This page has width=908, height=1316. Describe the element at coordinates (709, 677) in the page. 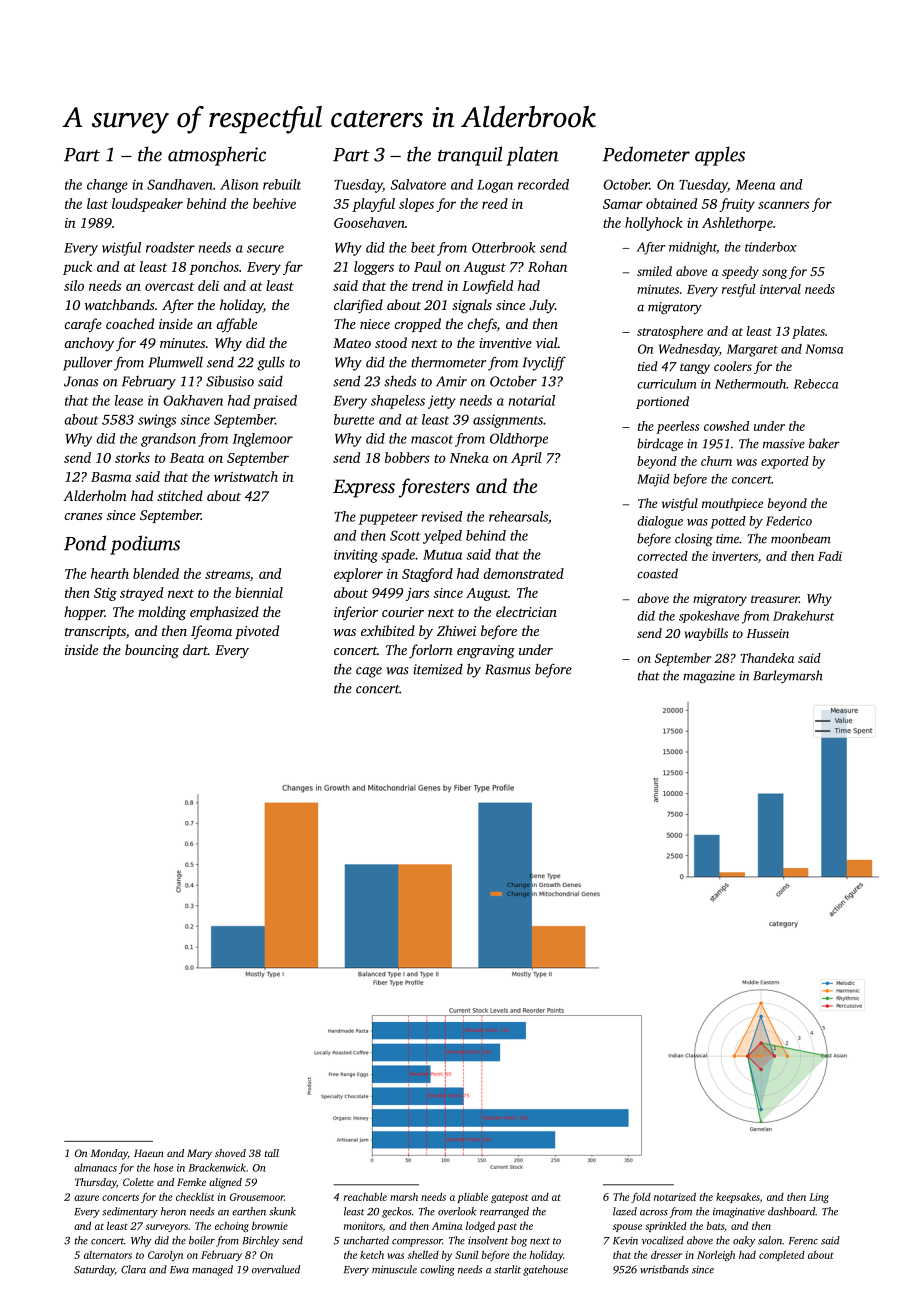

I see `magazine` at that location.
